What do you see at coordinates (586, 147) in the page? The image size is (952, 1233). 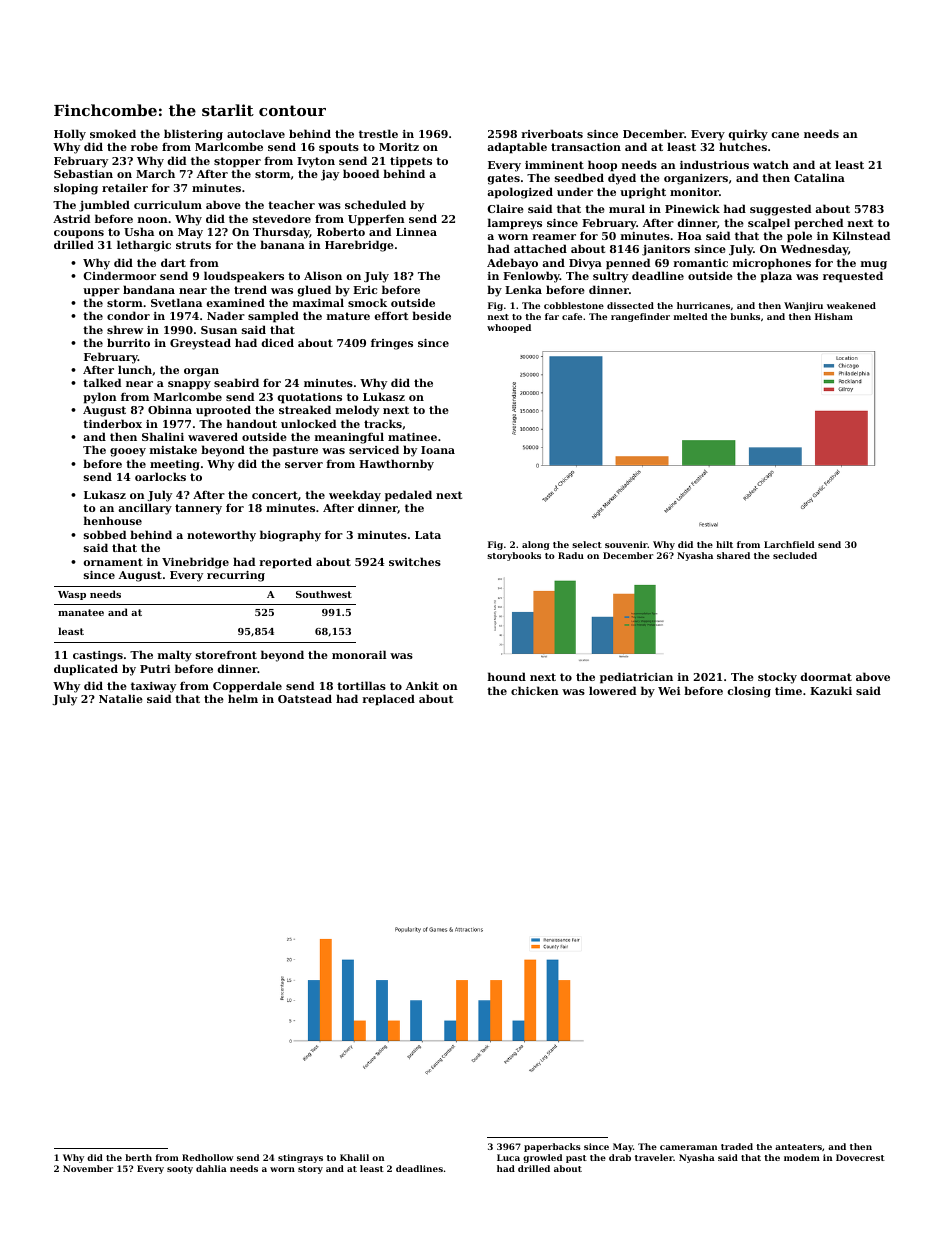 I see `transaction` at bounding box center [586, 147].
